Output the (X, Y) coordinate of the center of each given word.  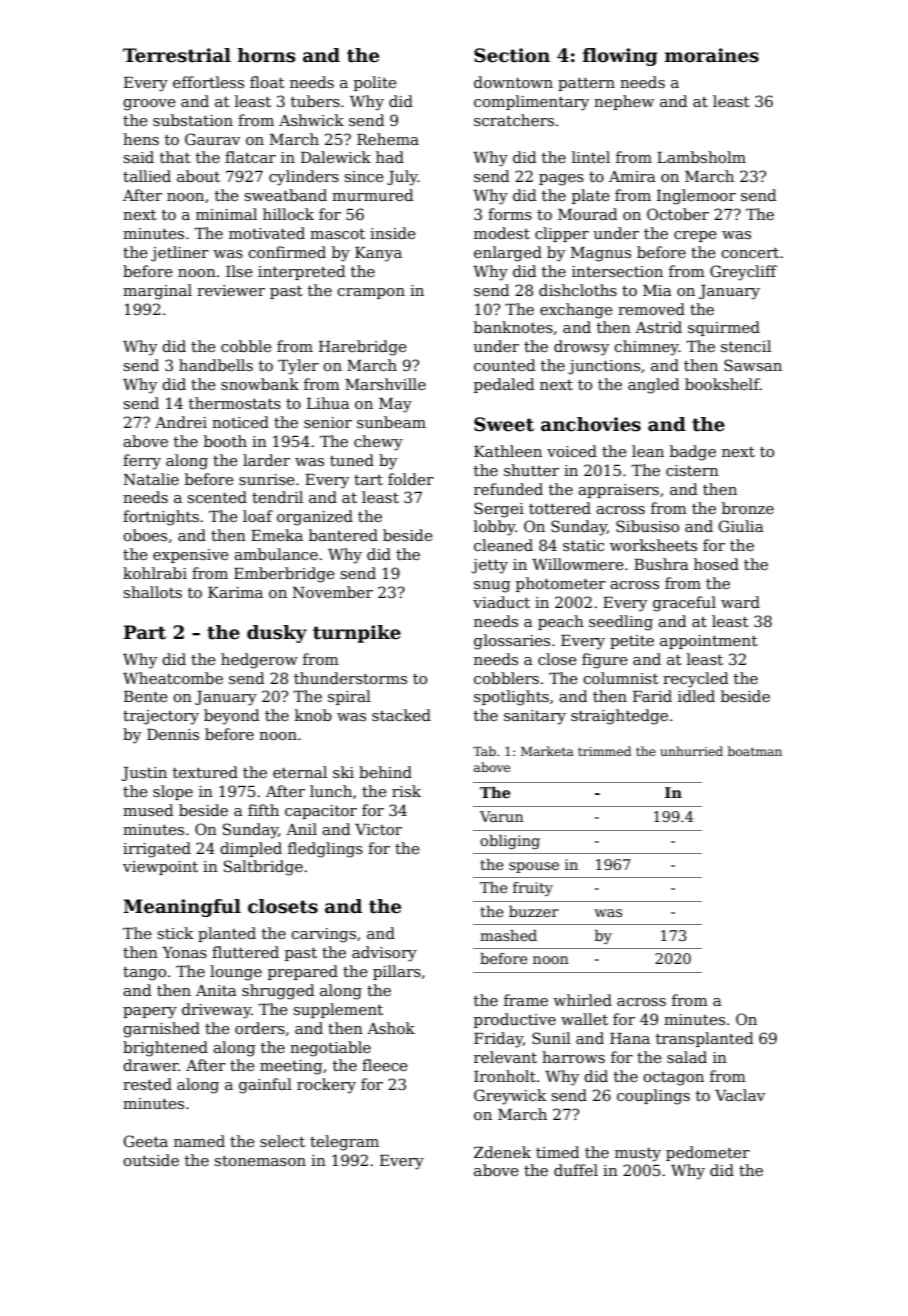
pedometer (708, 1153)
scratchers (514, 120)
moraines (712, 55)
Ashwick (311, 120)
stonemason (260, 1161)
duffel (576, 1170)
